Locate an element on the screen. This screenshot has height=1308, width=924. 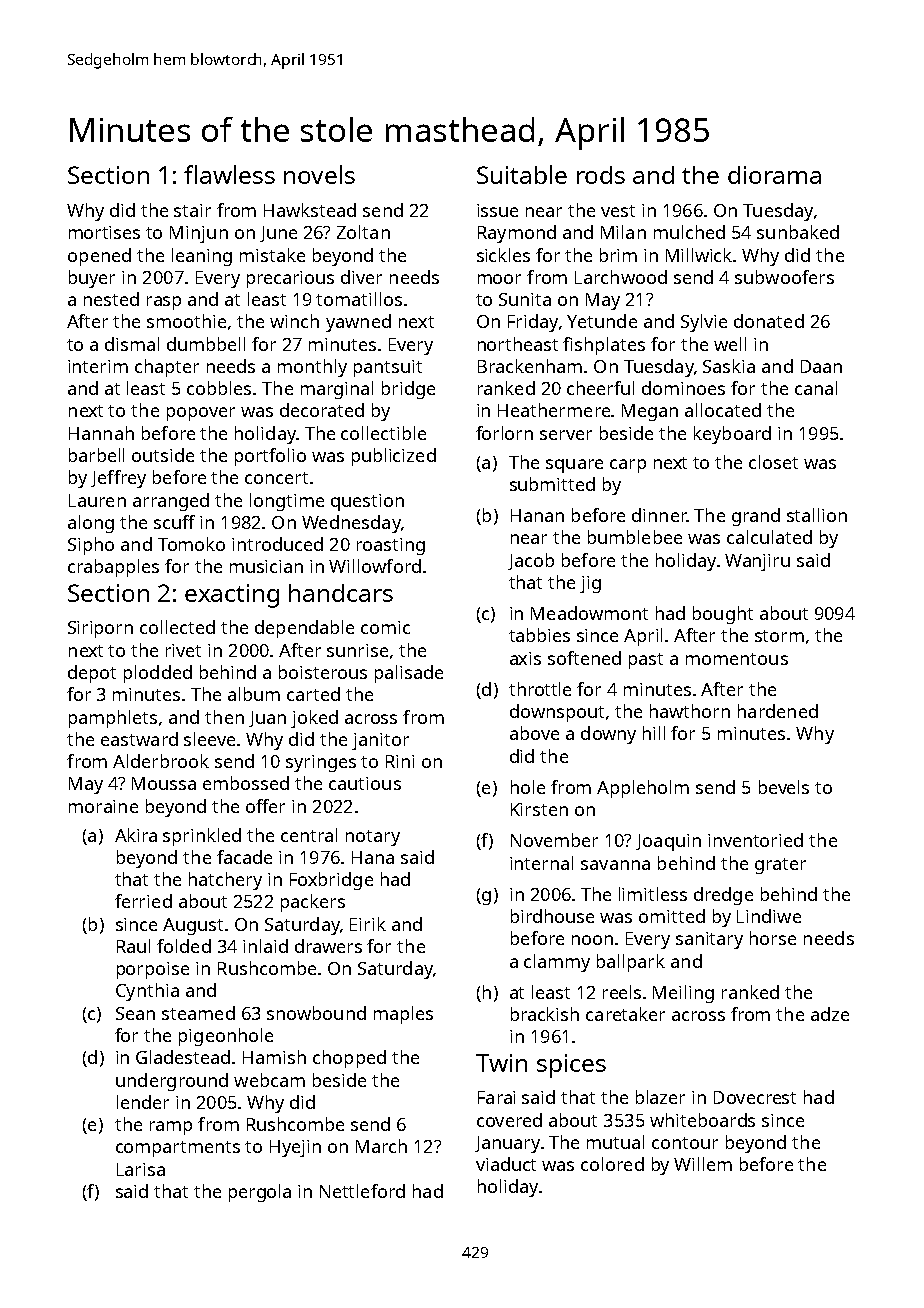
viaduct is located at coordinates (506, 1164).
